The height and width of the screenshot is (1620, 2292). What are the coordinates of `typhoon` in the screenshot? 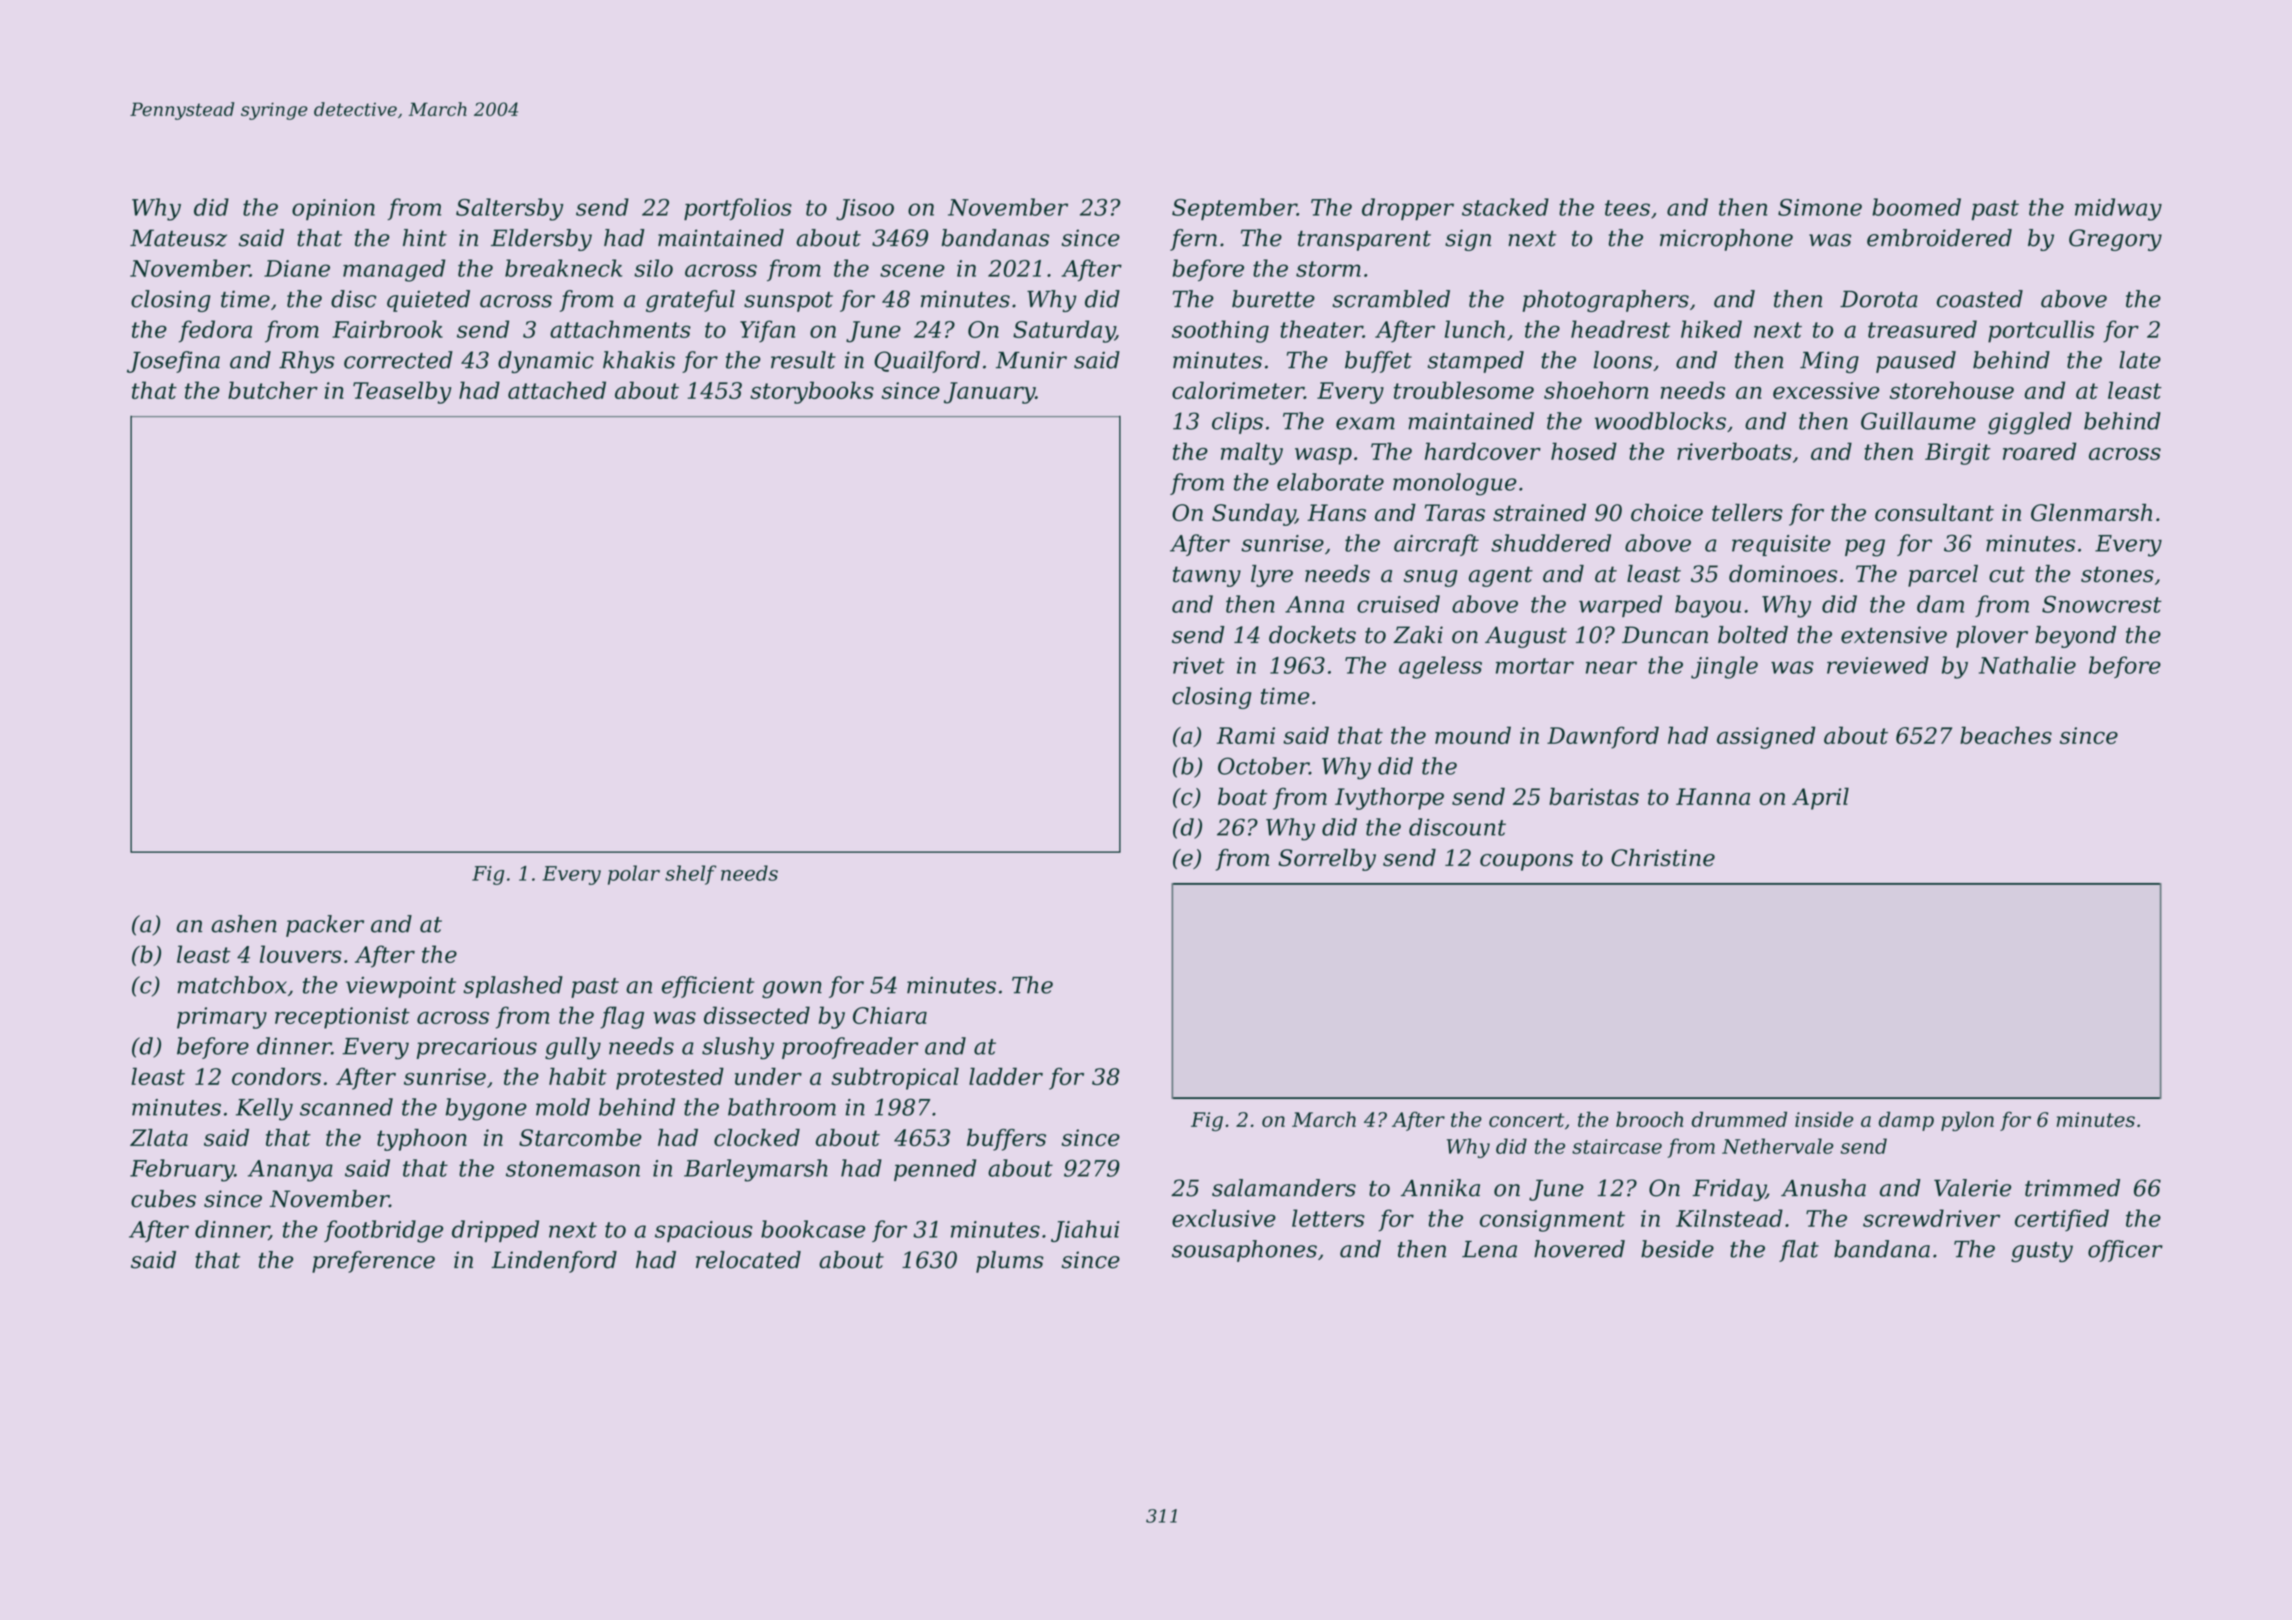 It's located at (422, 1140).
